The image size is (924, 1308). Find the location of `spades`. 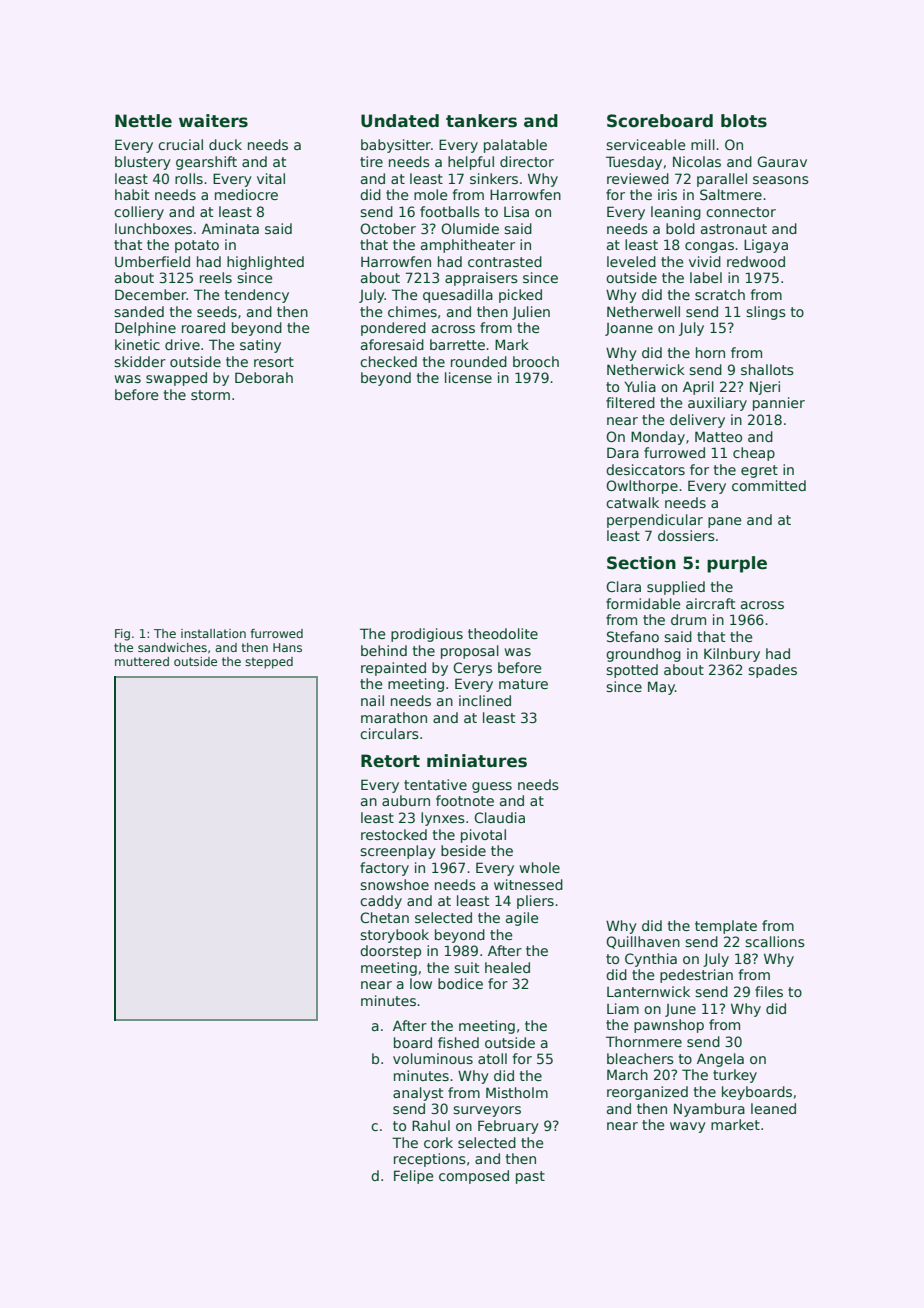

spades is located at coordinates (772, 671).
